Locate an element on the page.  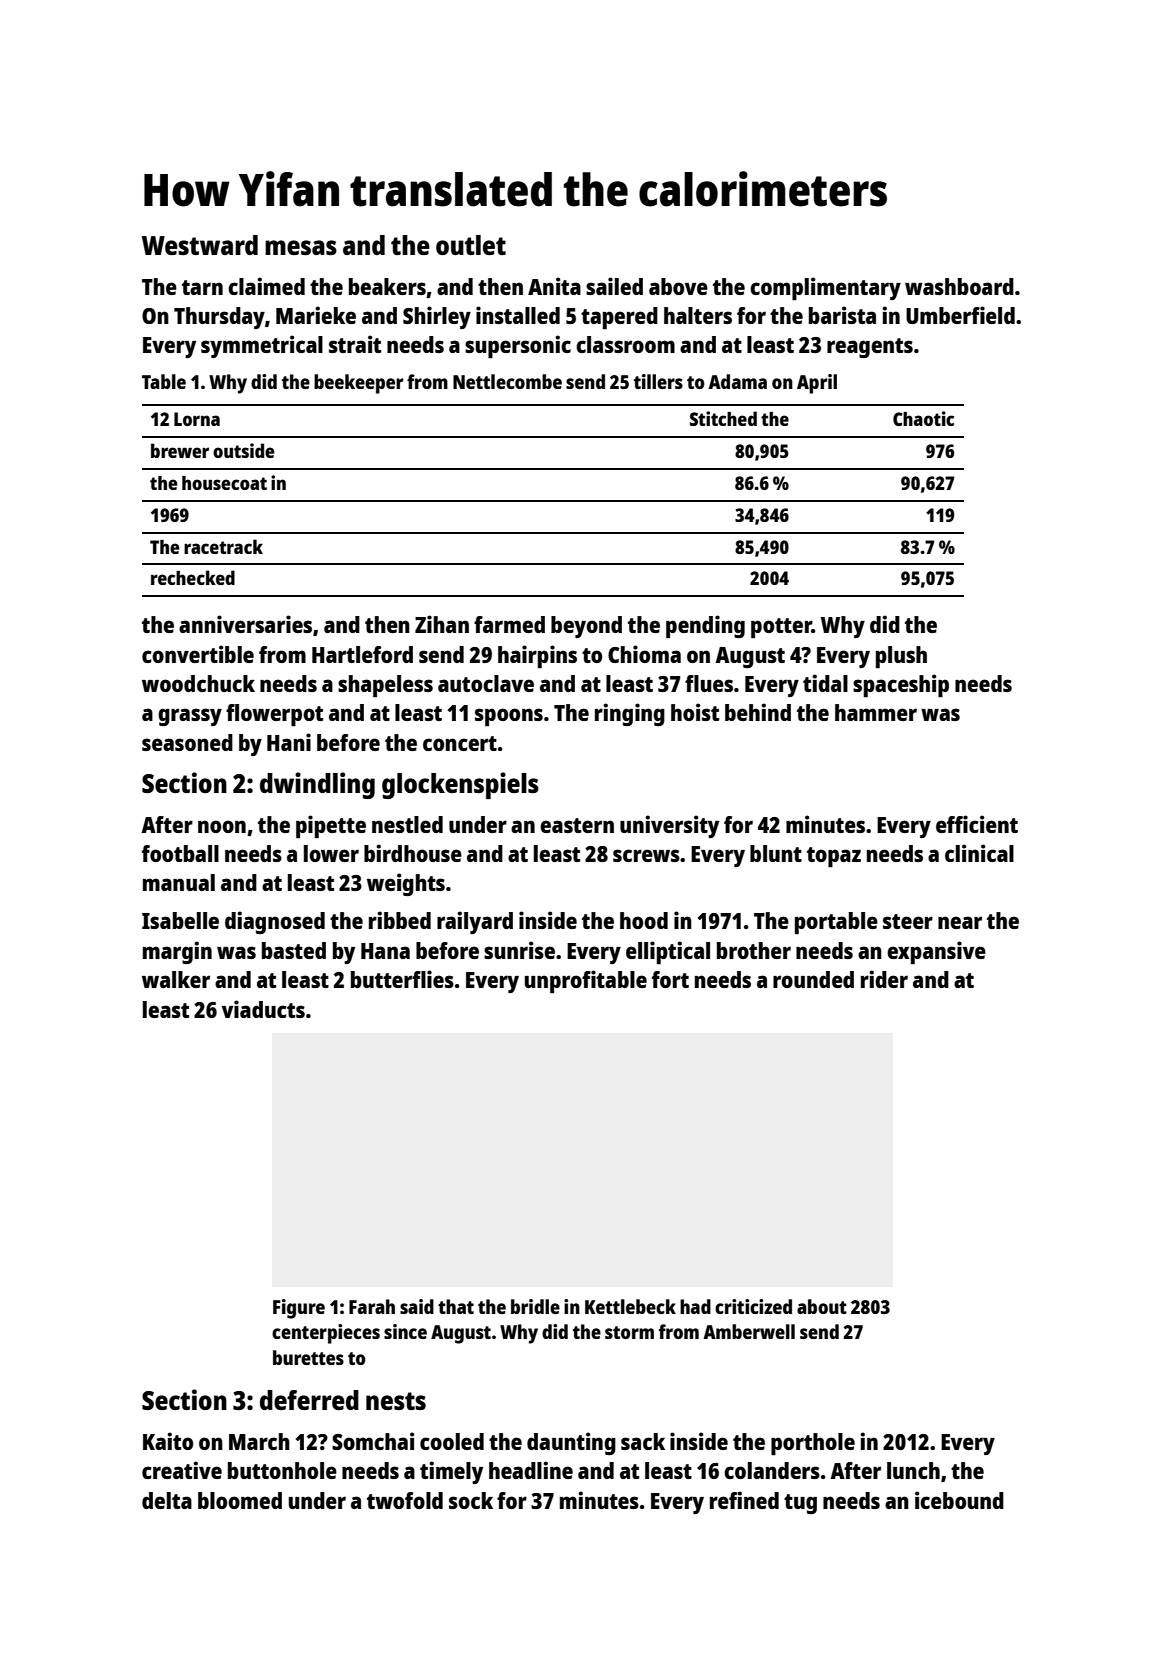
ribbed is located at coordinates (400, 920).
